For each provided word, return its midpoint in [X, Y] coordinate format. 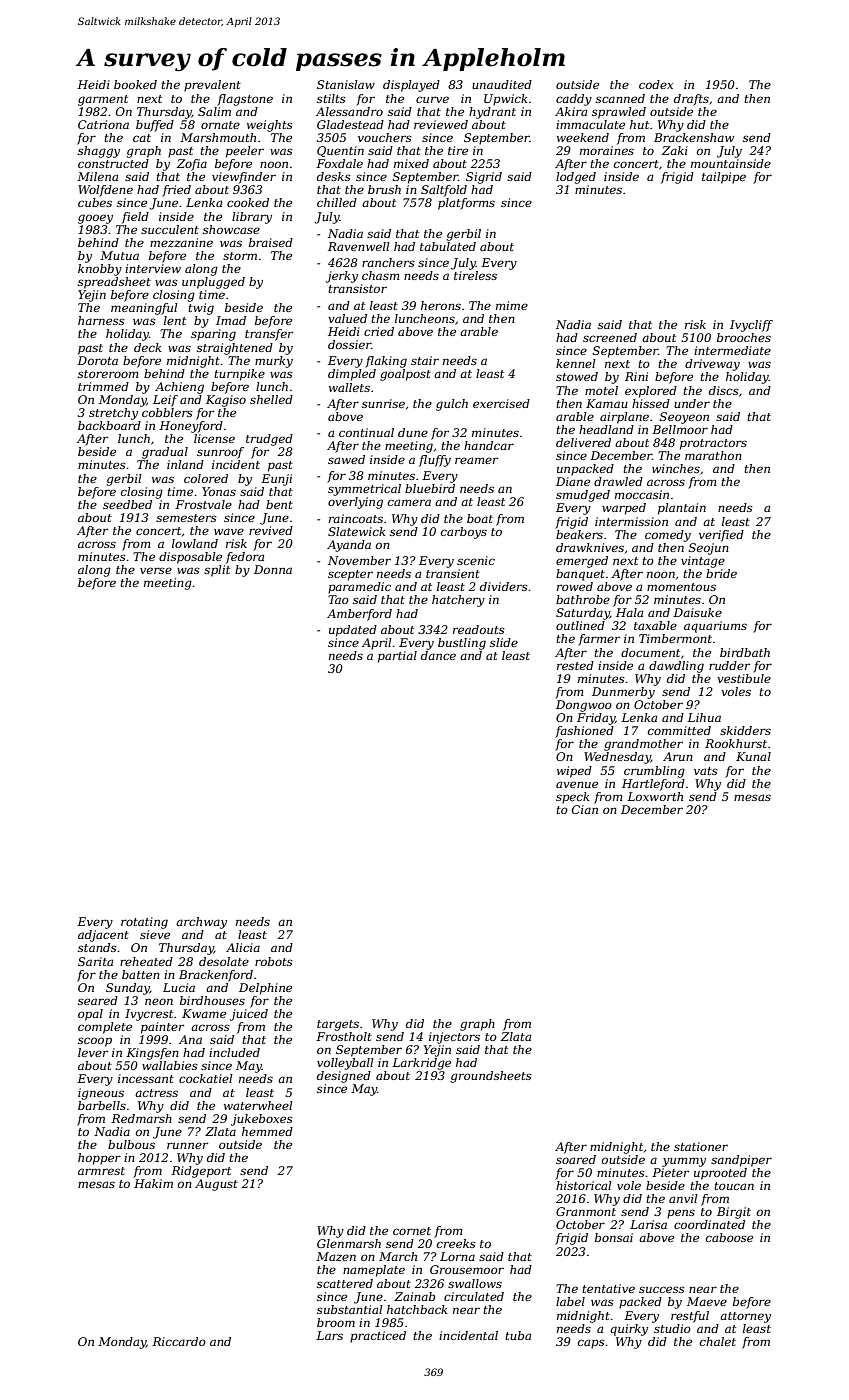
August [216, 1185]
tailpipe [724, 178]
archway [201, 923]
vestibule [744, 678]
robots [274, 961]
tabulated [448, 246]
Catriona [103, 124]
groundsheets [491, 1077]
